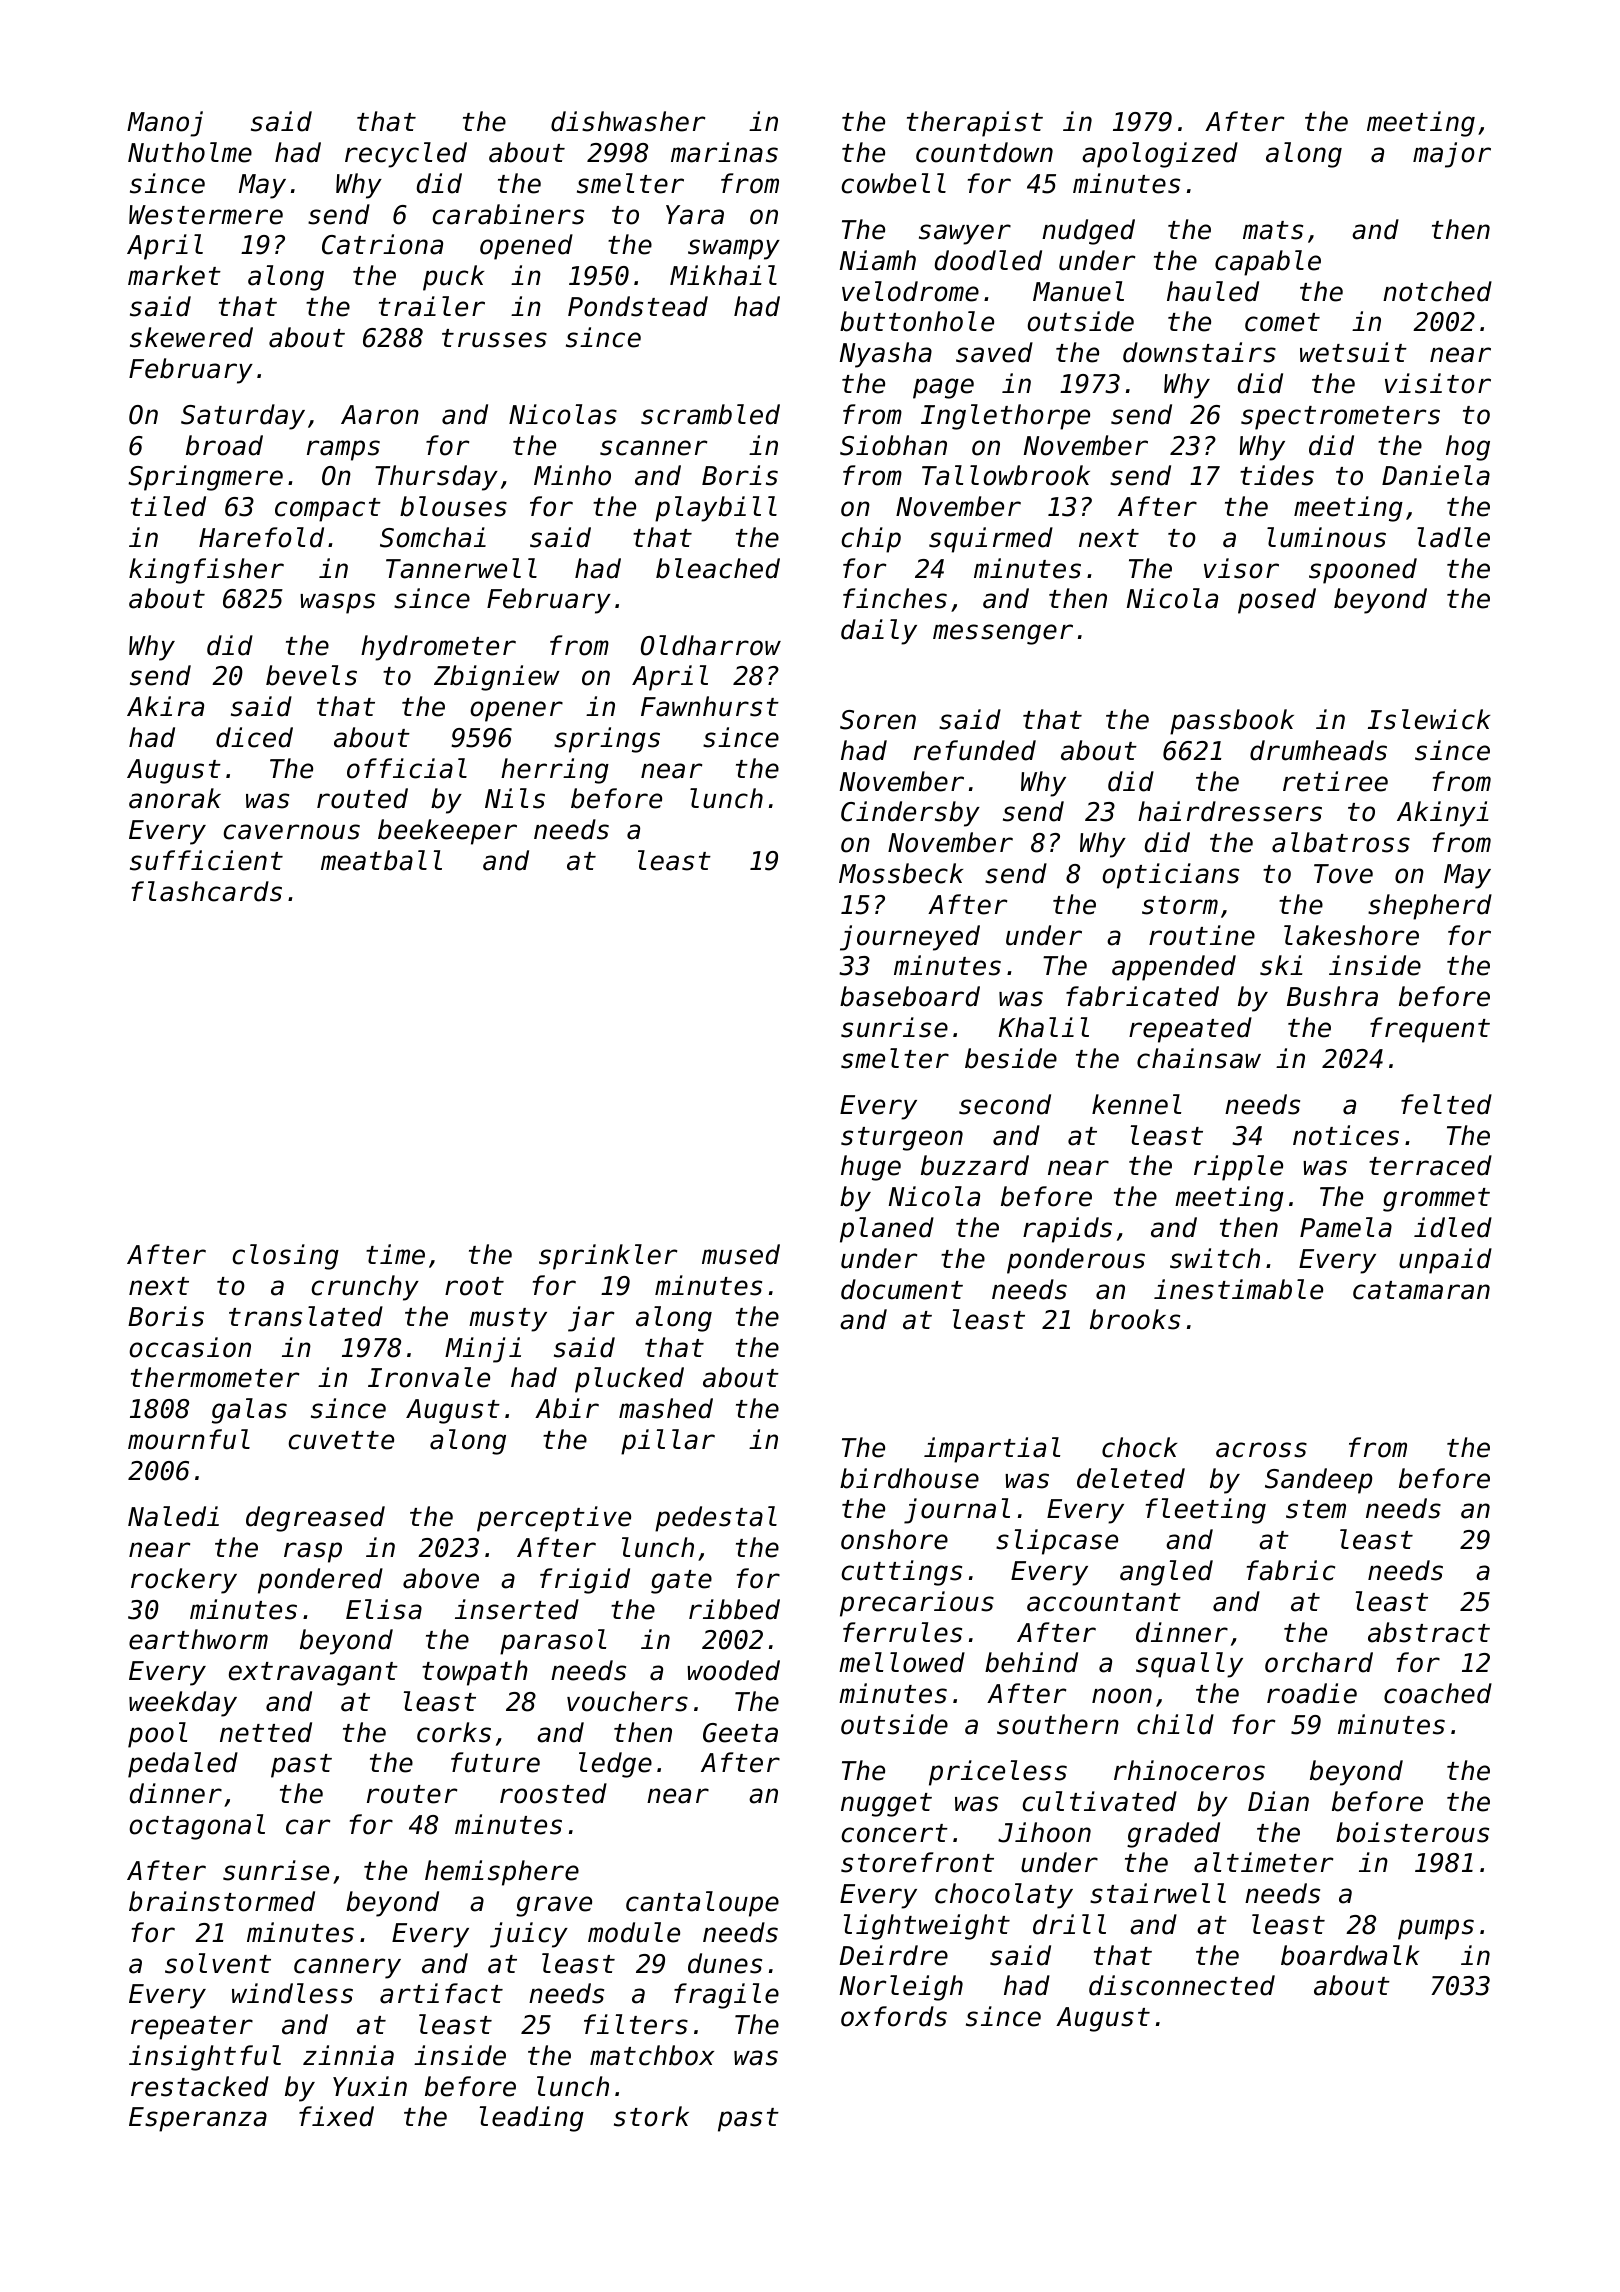 The image size is (1620, 2292). Describe the element at coordinates (198, 2119) in the screenshot. I see `Esperanza` at that location.
